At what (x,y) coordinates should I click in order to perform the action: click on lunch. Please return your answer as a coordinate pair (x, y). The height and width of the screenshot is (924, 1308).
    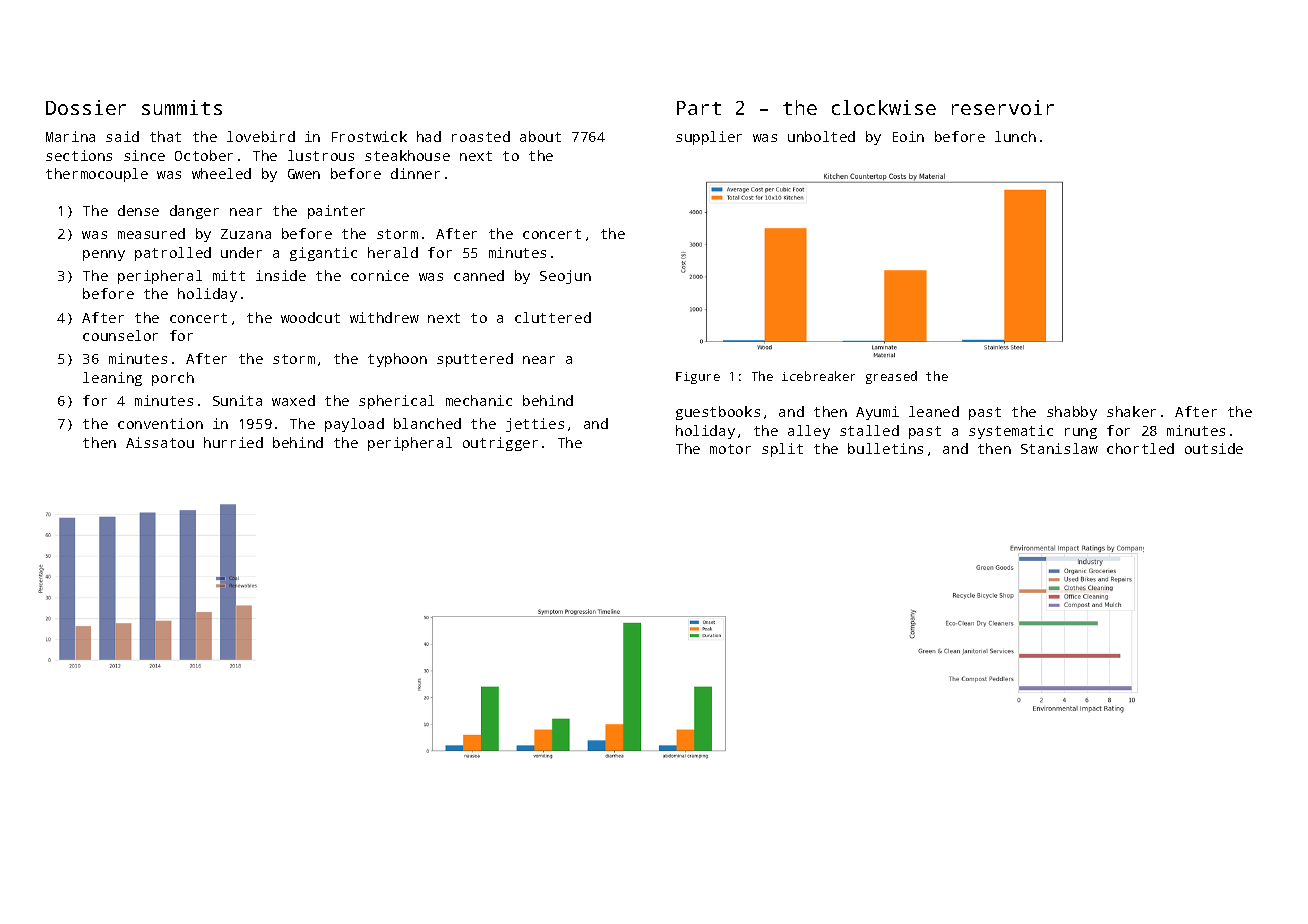
    Looking at the image, I should click on (1015, 136).
